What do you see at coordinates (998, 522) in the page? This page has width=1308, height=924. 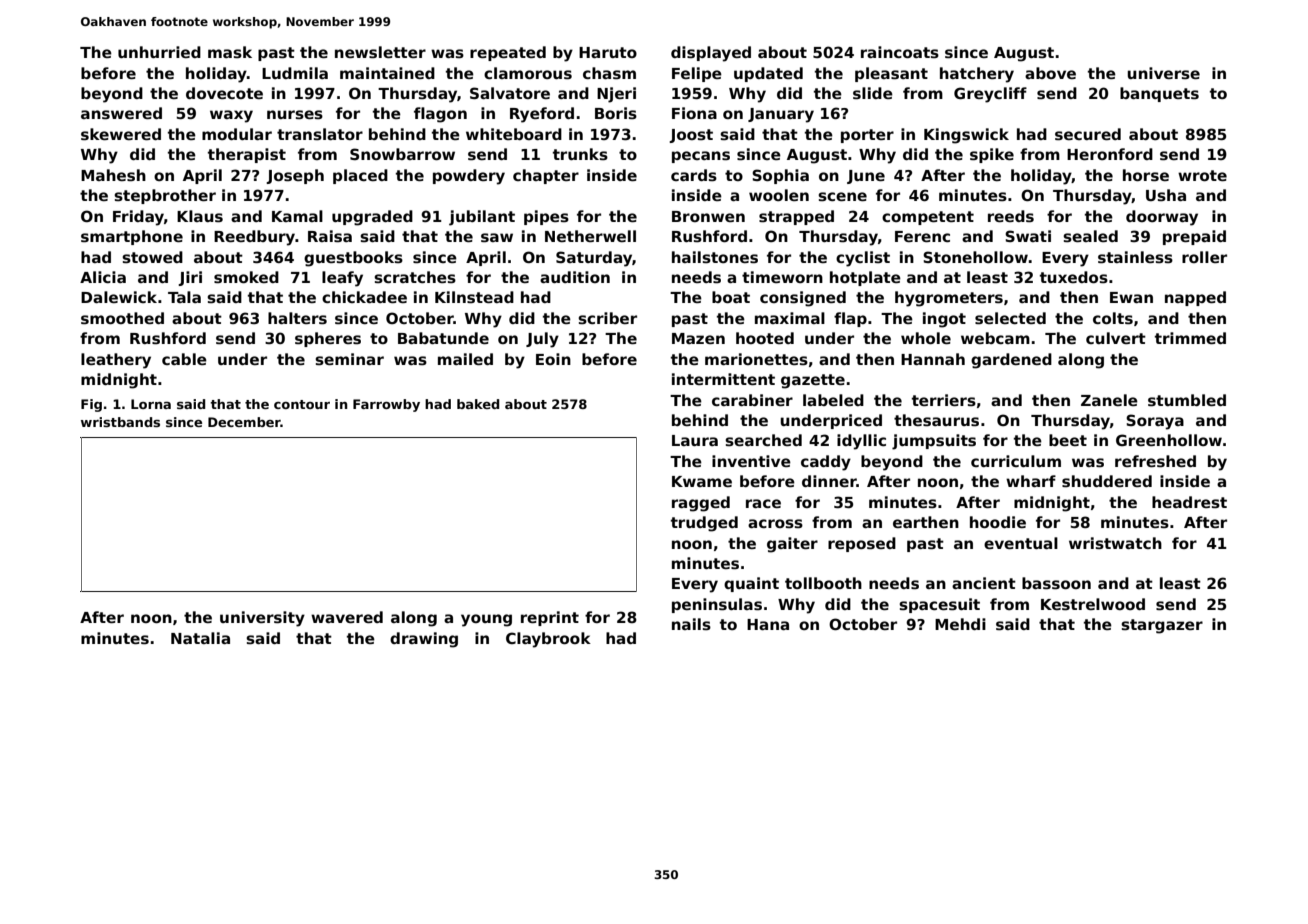 I see `hoodie` at bounding box center [998, 522].
